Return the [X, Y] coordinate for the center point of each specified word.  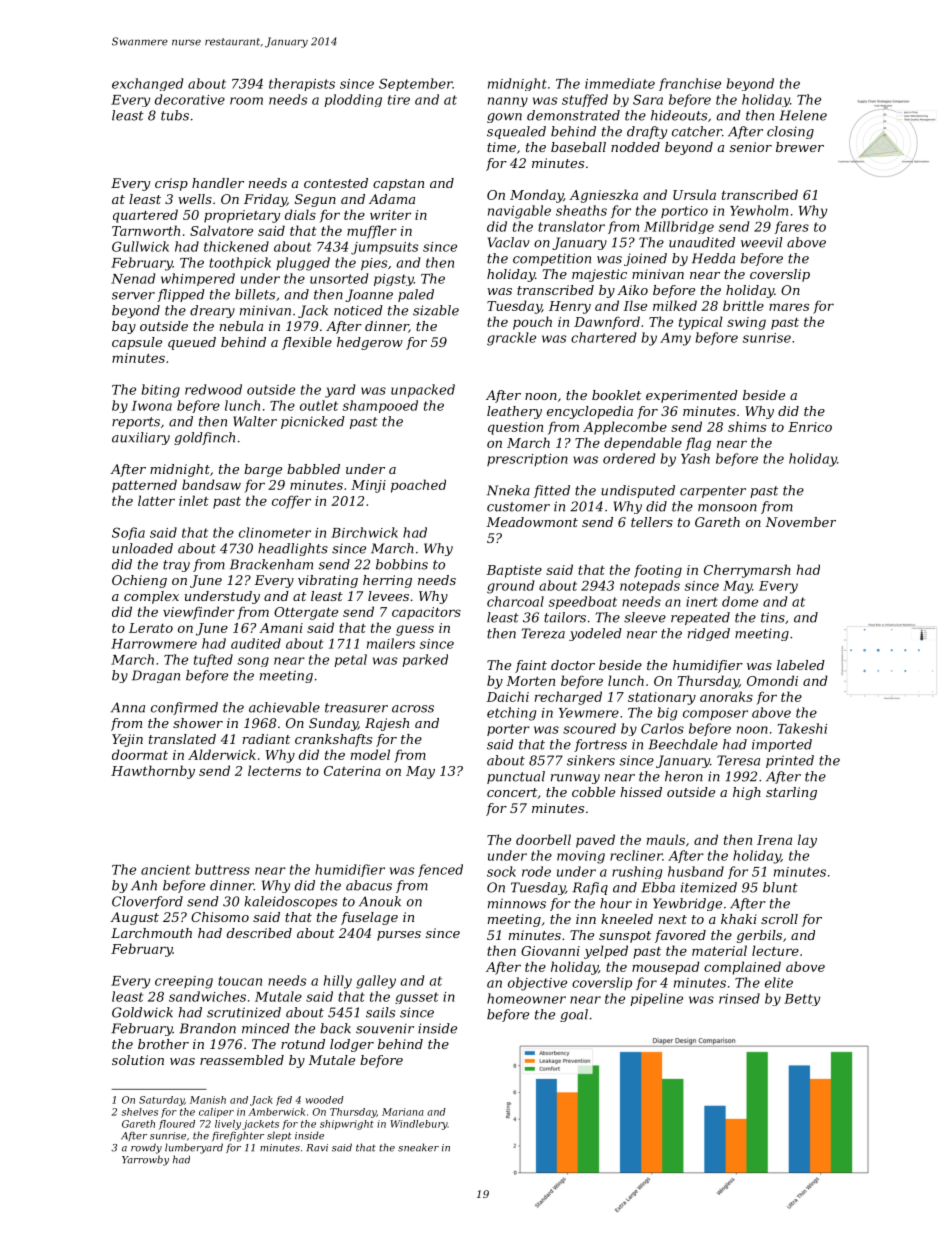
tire [399, 100]
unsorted [339, 278]
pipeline [656, 999]
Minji [368, 486]
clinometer [275, 532]
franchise [690, 84]
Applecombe [625, 428]
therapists [302, 84]
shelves [140, 1112]
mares [789, 307]
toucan [240, 981]
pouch [532, 323]
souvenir [385, 1028]
